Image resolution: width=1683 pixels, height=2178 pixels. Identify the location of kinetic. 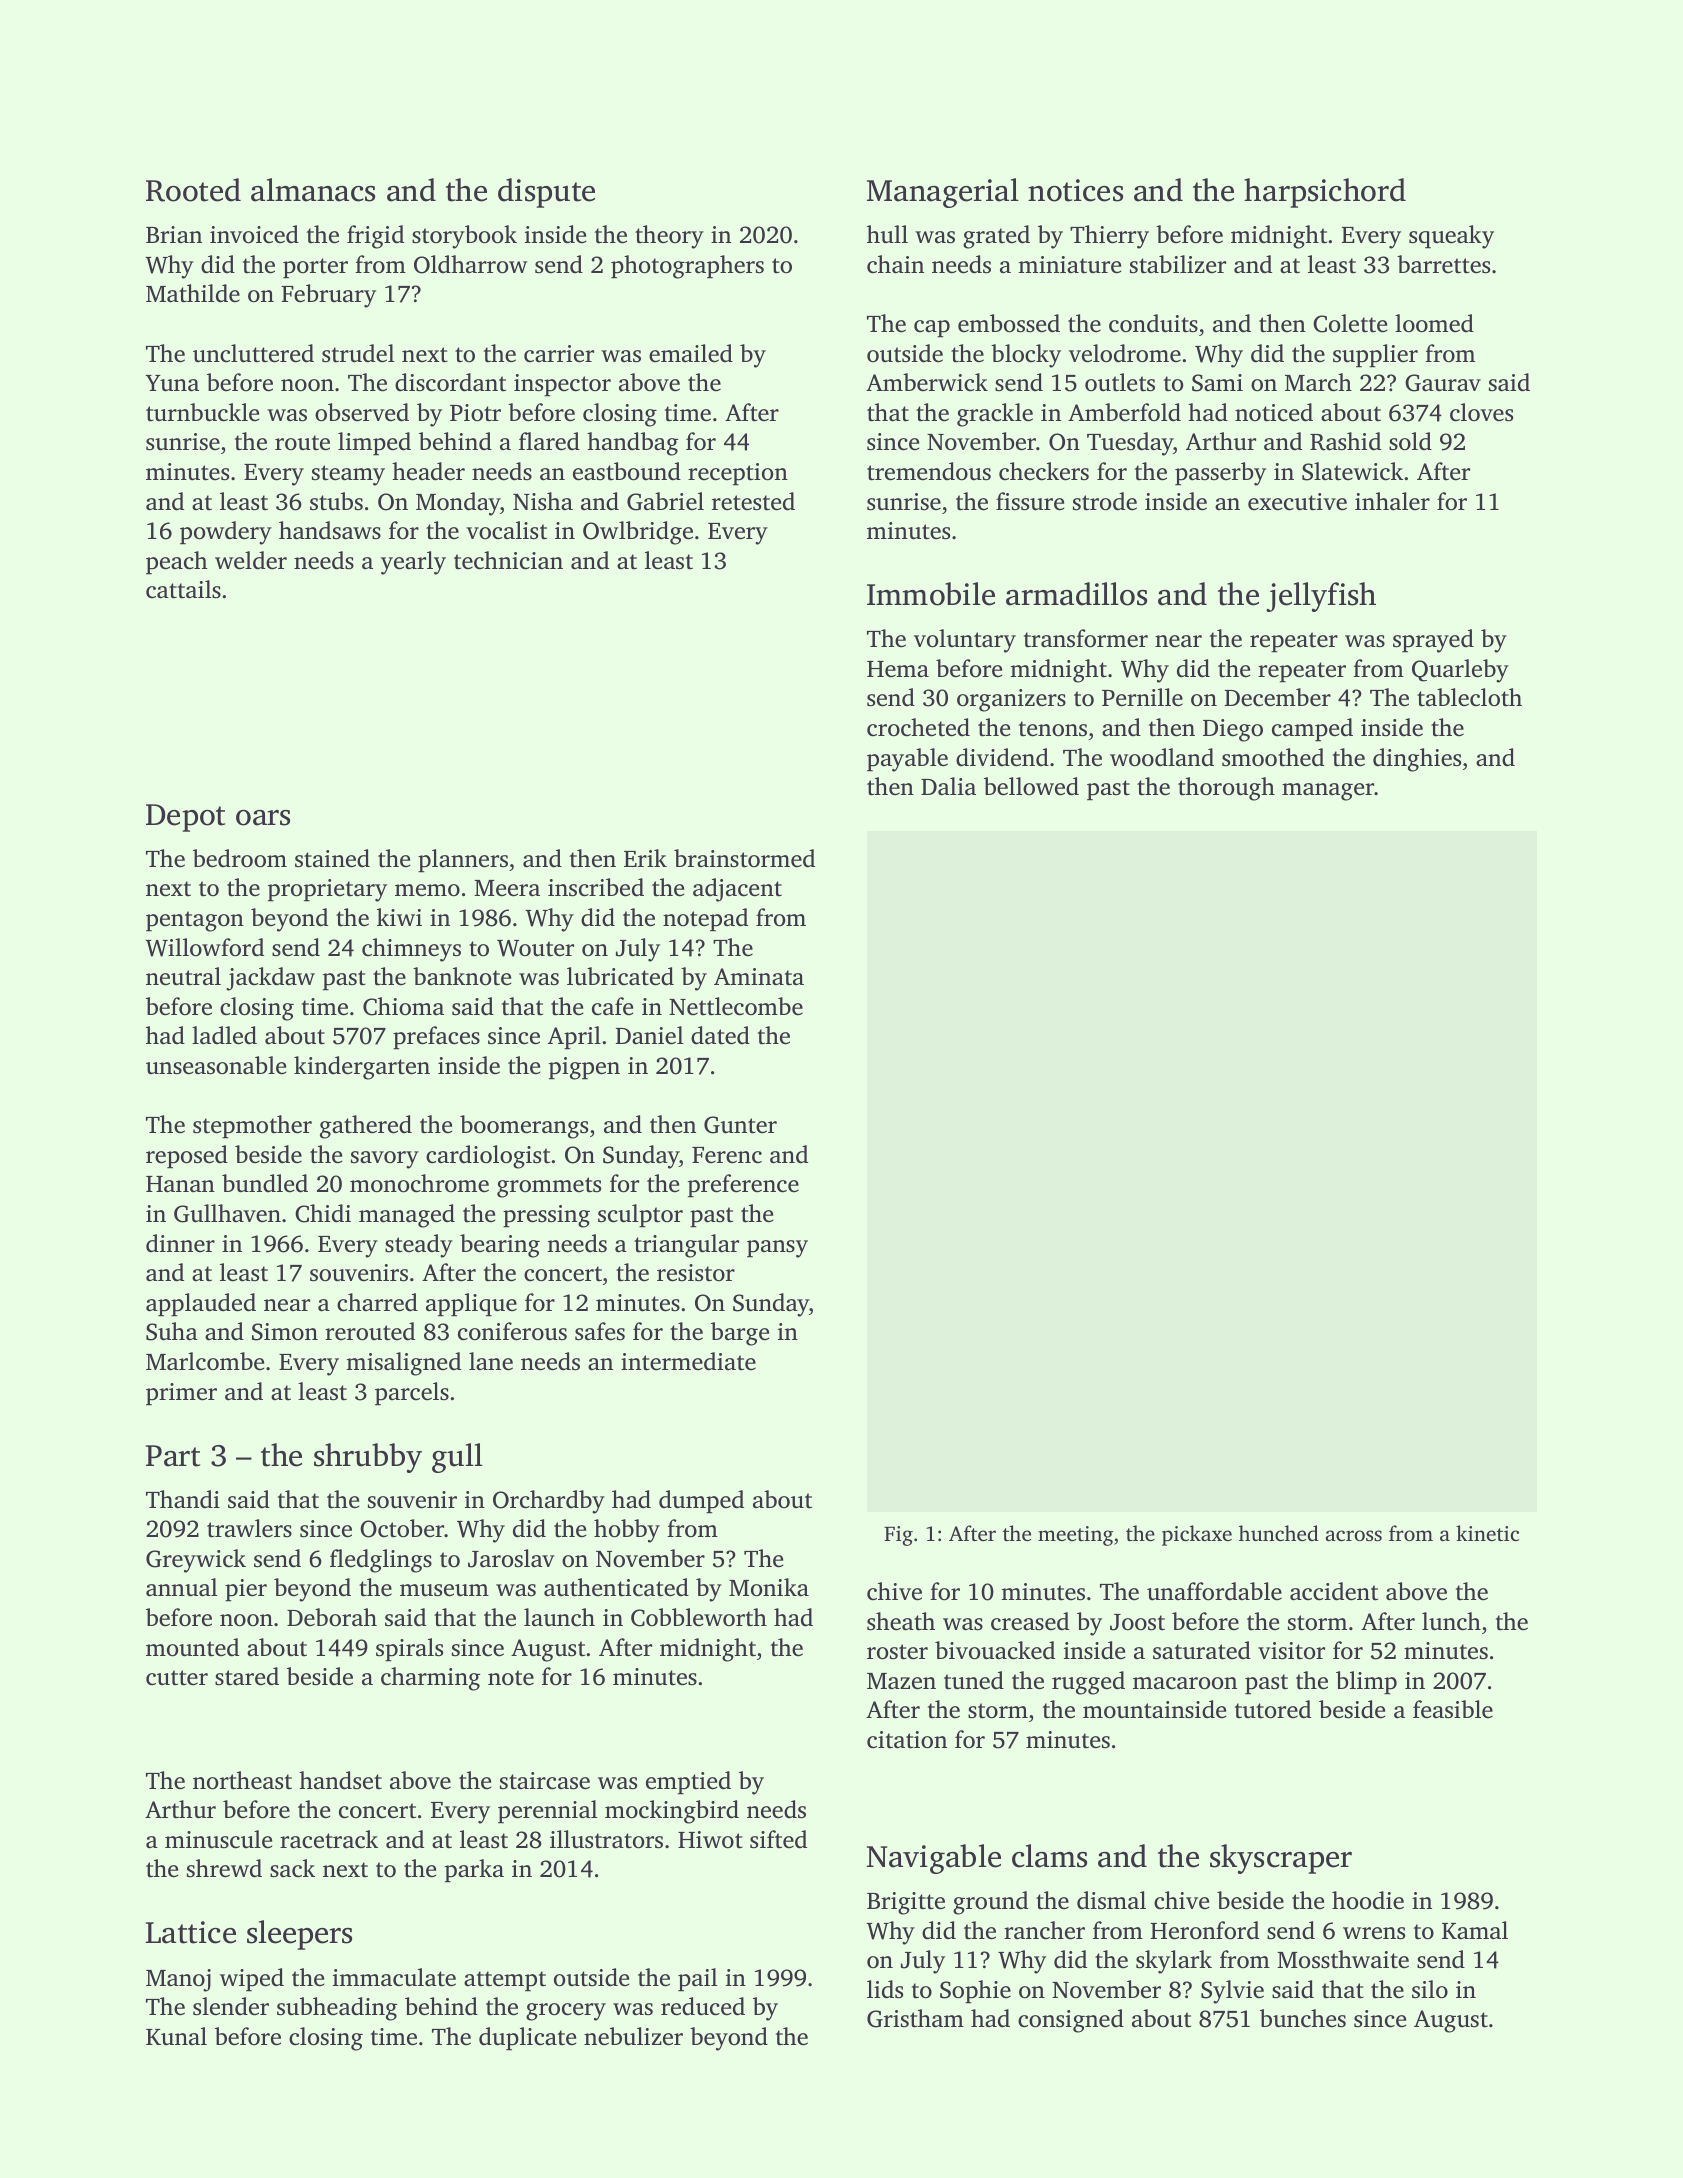
(1487, 1533).
